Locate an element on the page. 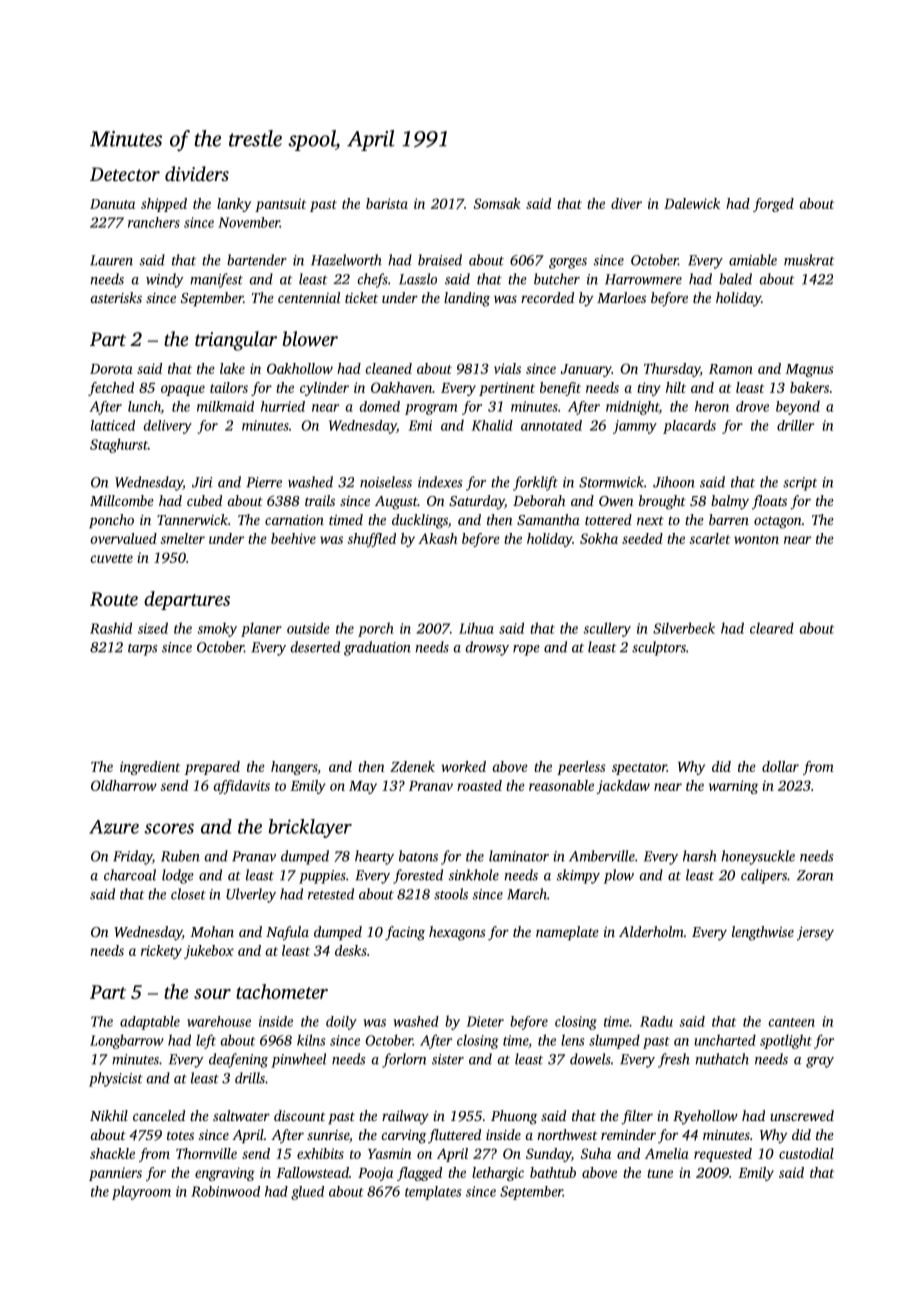 The height and width of the document is (1308, 924). templates is located at coordinates (433, 1193).
